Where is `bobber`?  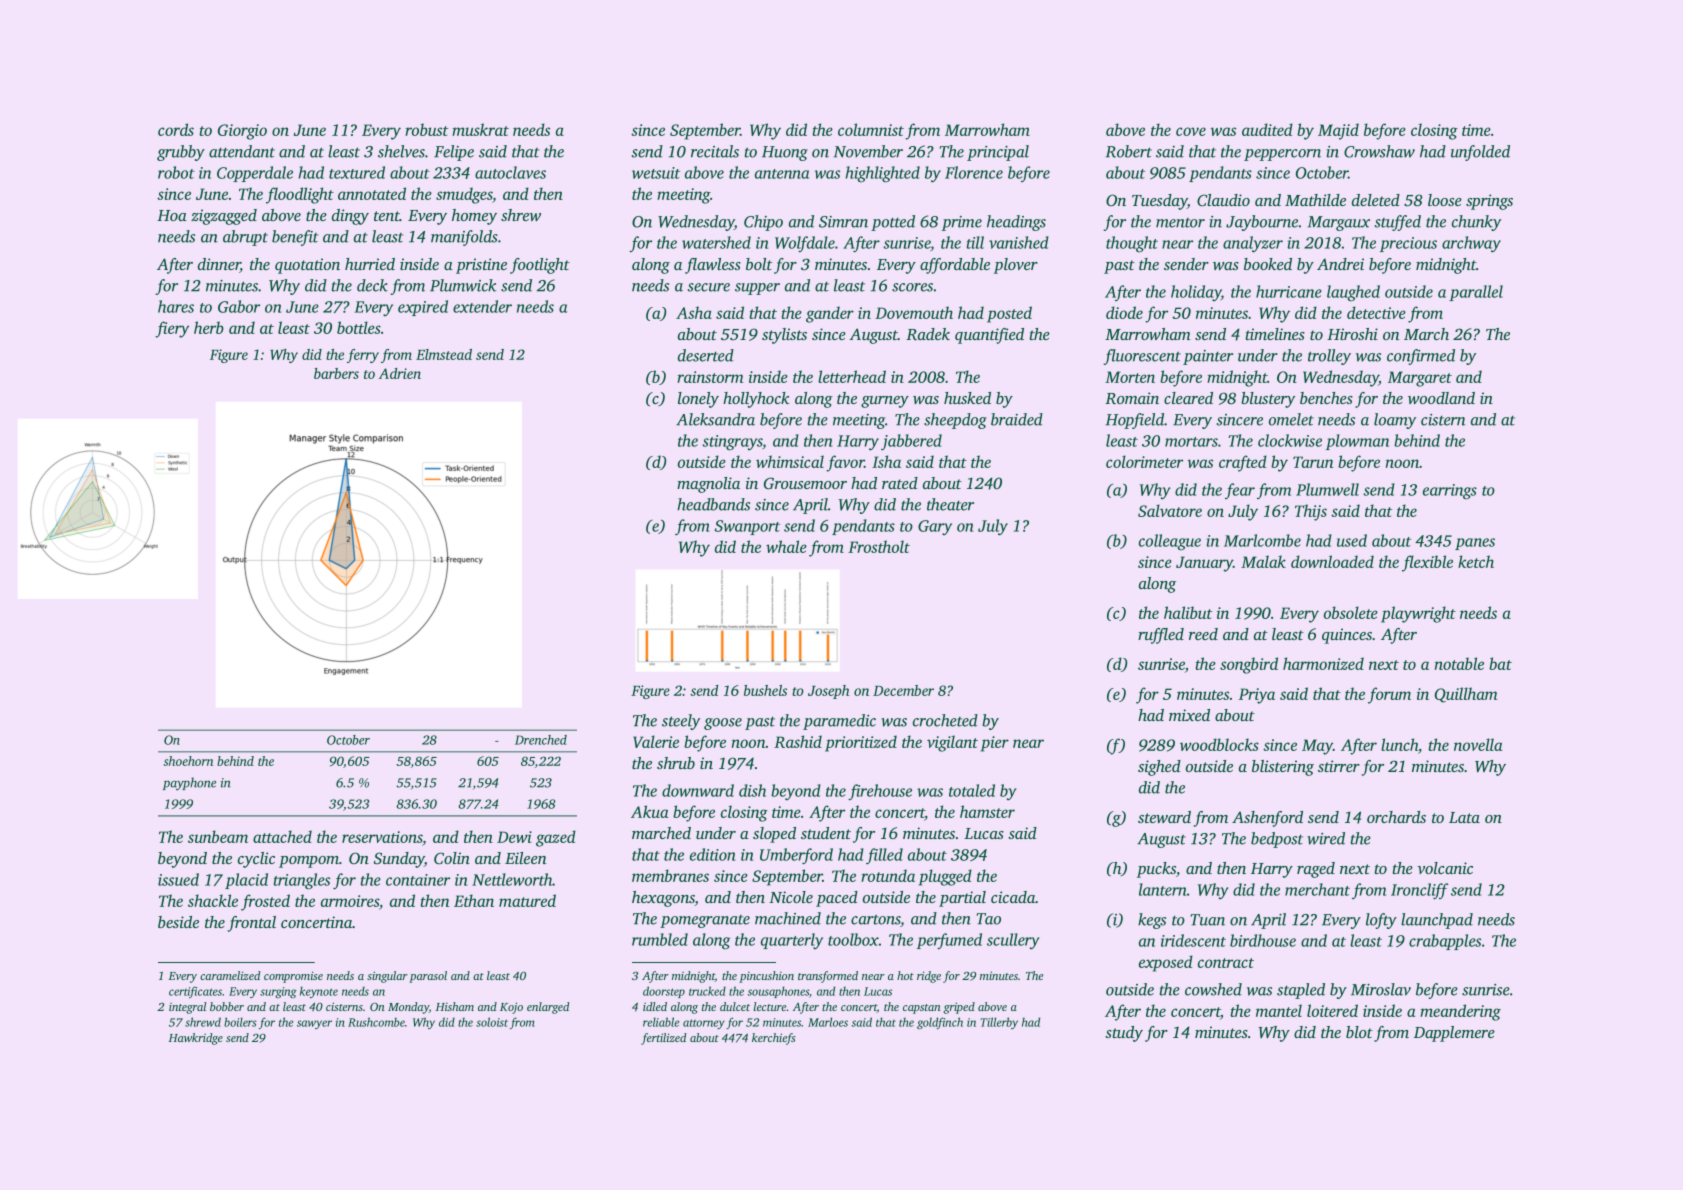
bobber is located at coordinates (227, 1006).
